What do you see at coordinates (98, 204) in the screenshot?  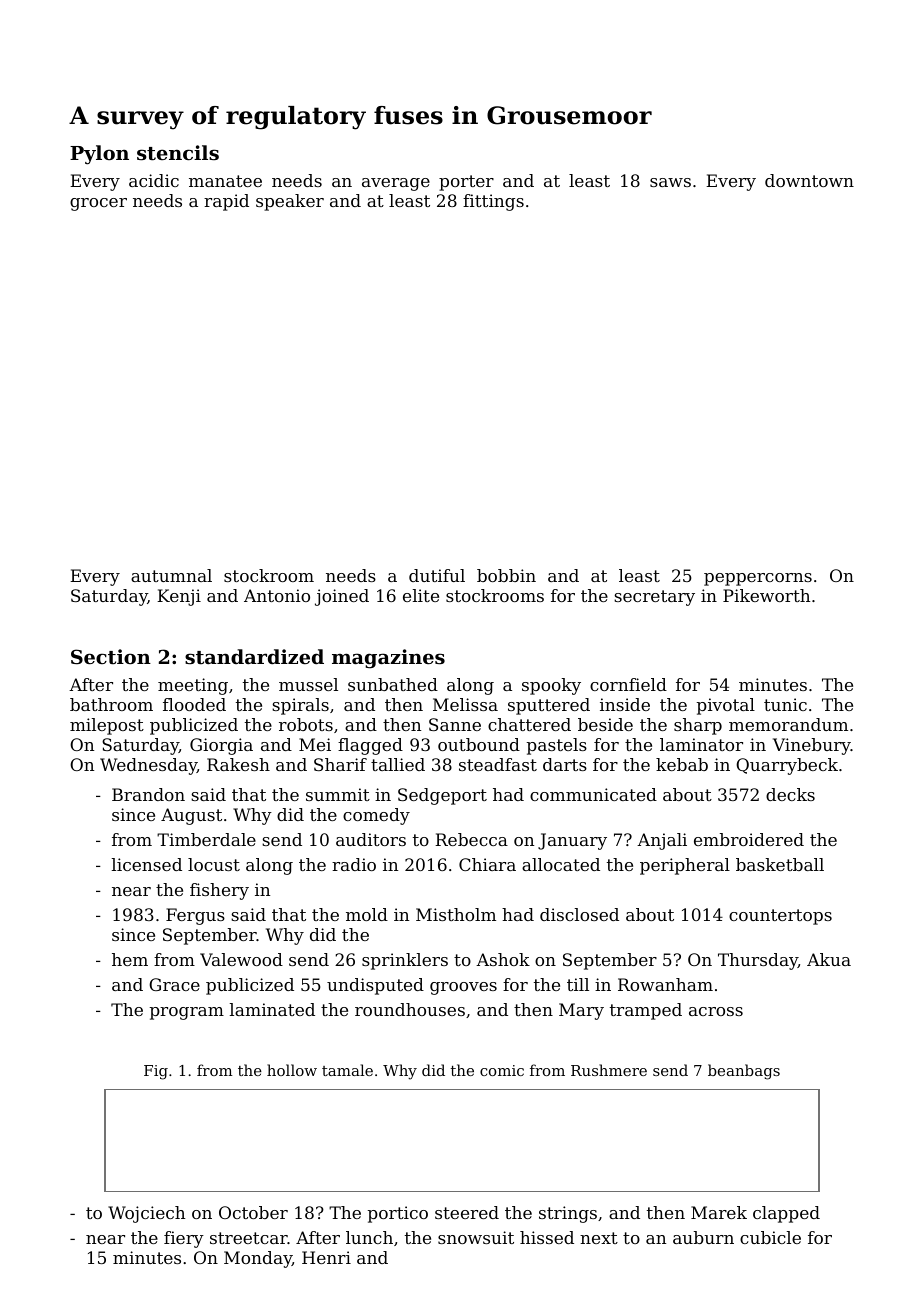 I see `grocer` at bounding box center [98, 204].
